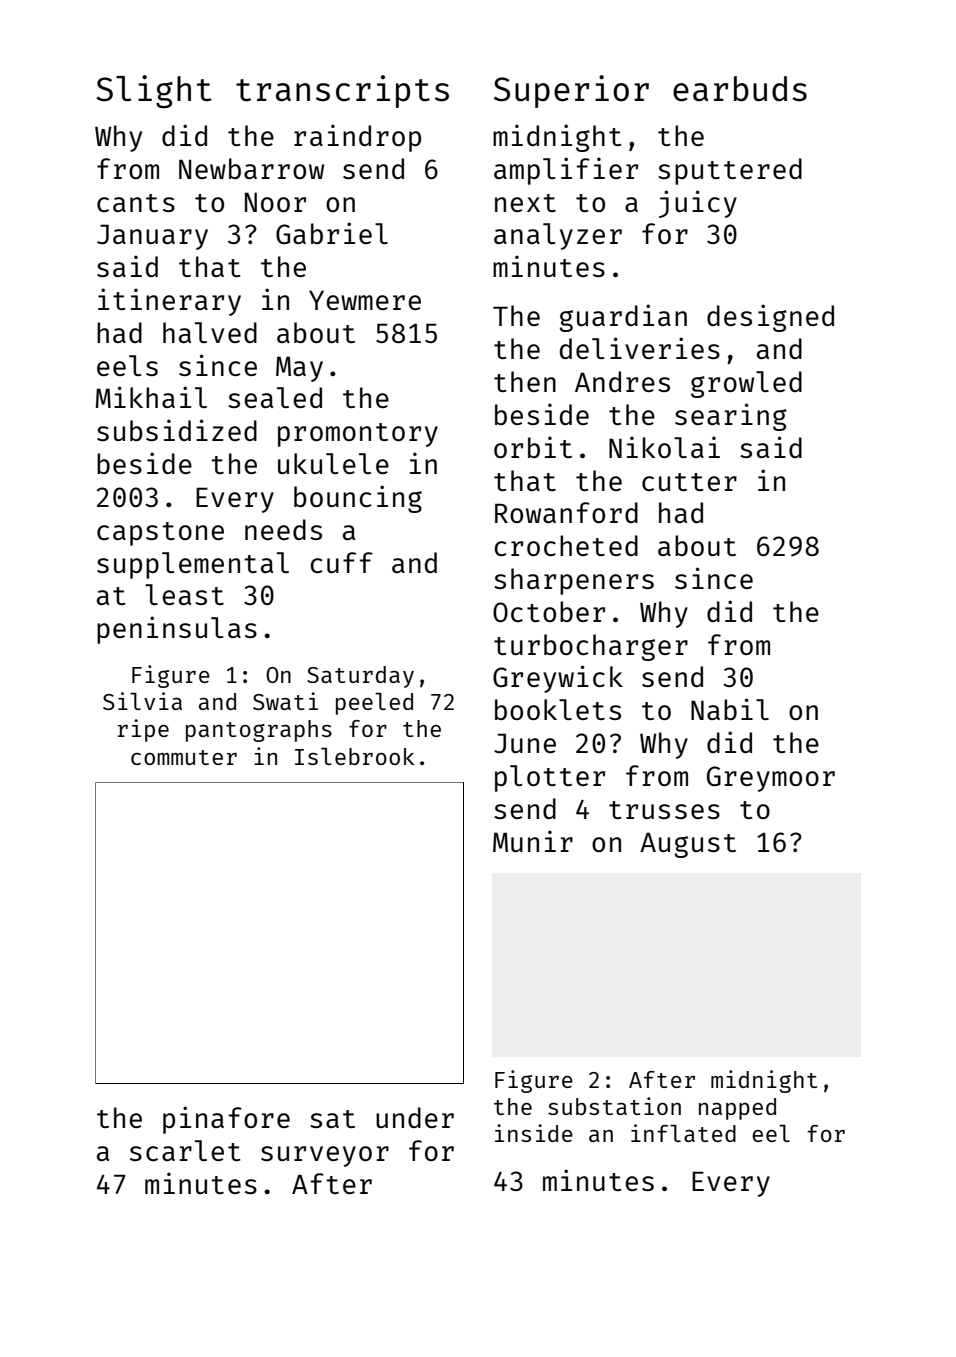 The image size is (956, 1357). What do you see at coordinates (737, 1109) in the screenshot?
I see `napped` at bounding box center [737, 1109].
